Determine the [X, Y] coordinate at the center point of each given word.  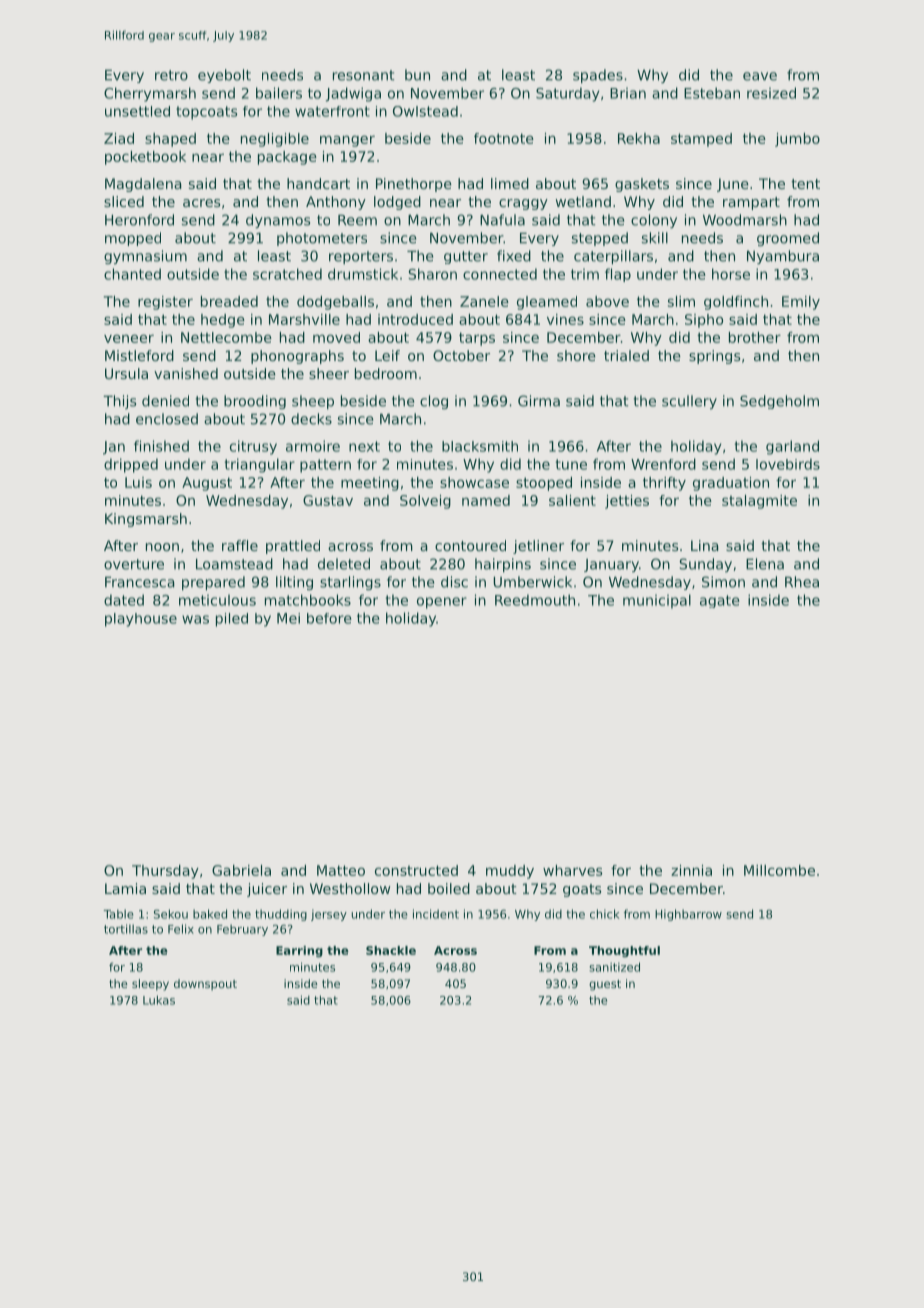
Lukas [159, 1000]
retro [171, 75]
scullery [689, 402]
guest [605, 985]
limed [510, 183]
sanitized [614, 967]
